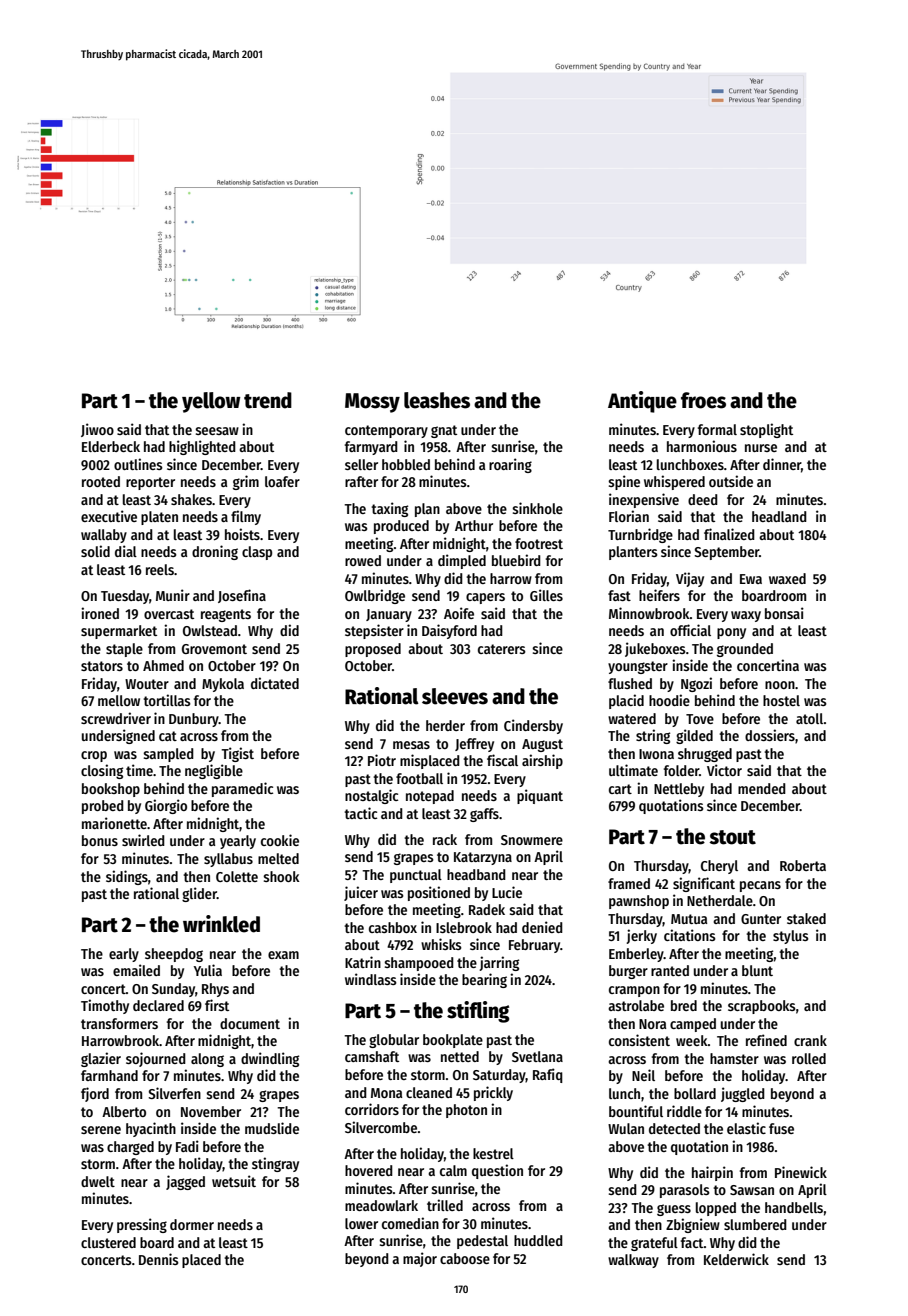 Image resolution: width=908 pixels, height=1316 pixels. Describe the element at coordinates (624, 482) in the image. I see `spine` at that location.
